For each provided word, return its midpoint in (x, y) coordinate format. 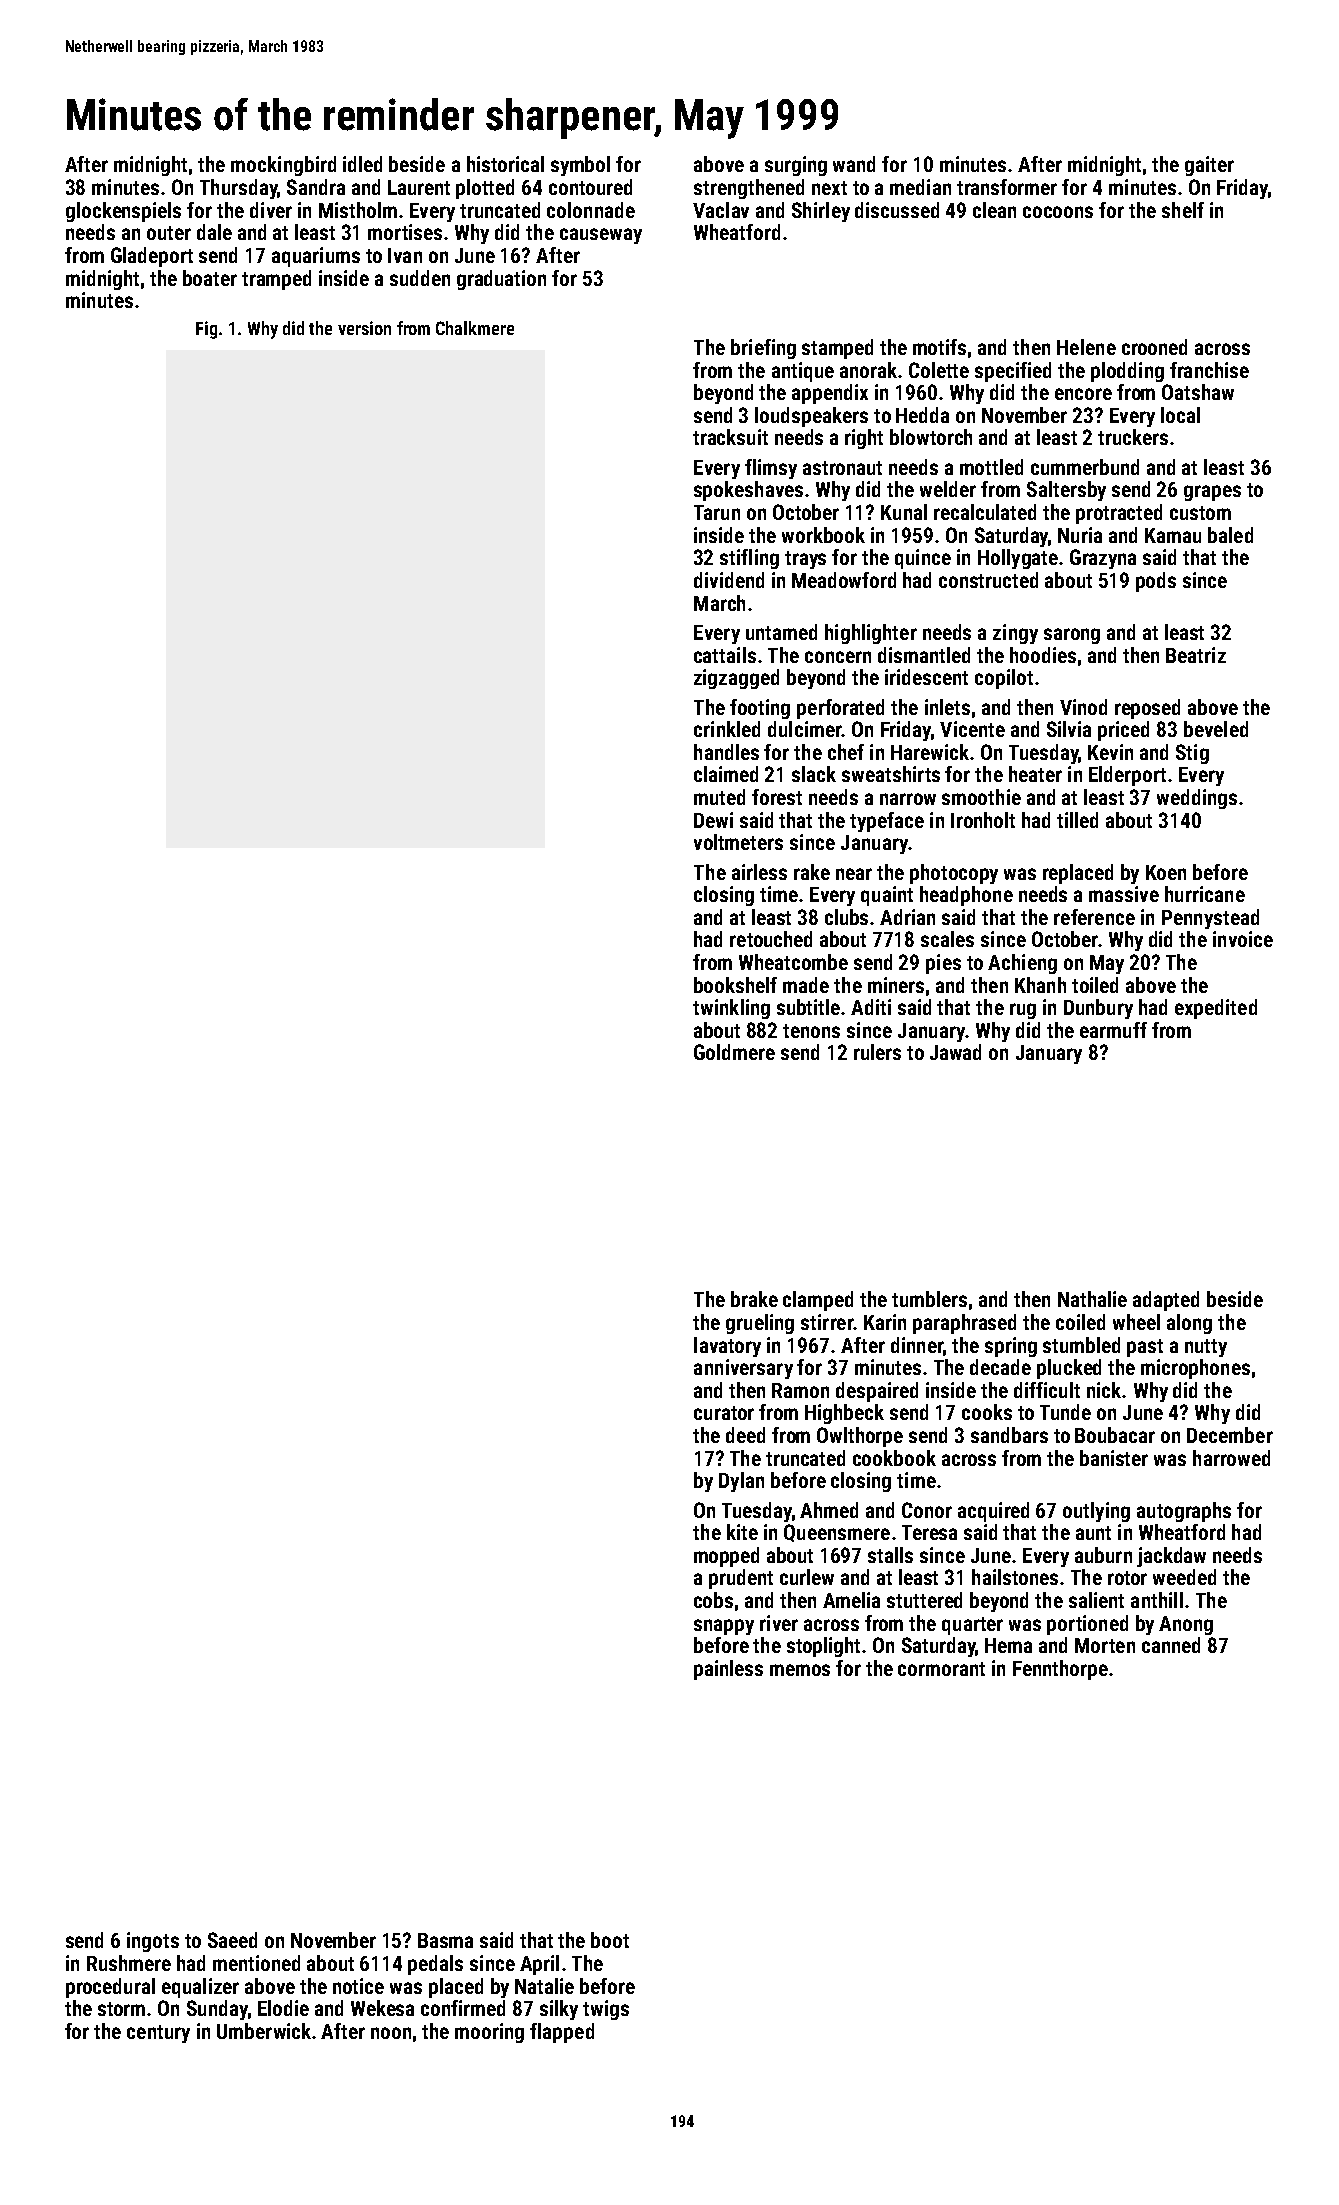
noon (391, 2033)
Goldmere (734, 1052)
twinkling (731, 1009)
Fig (206, 330)
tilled (1077, 820)
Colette (939, 370)
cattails (725, 655)
